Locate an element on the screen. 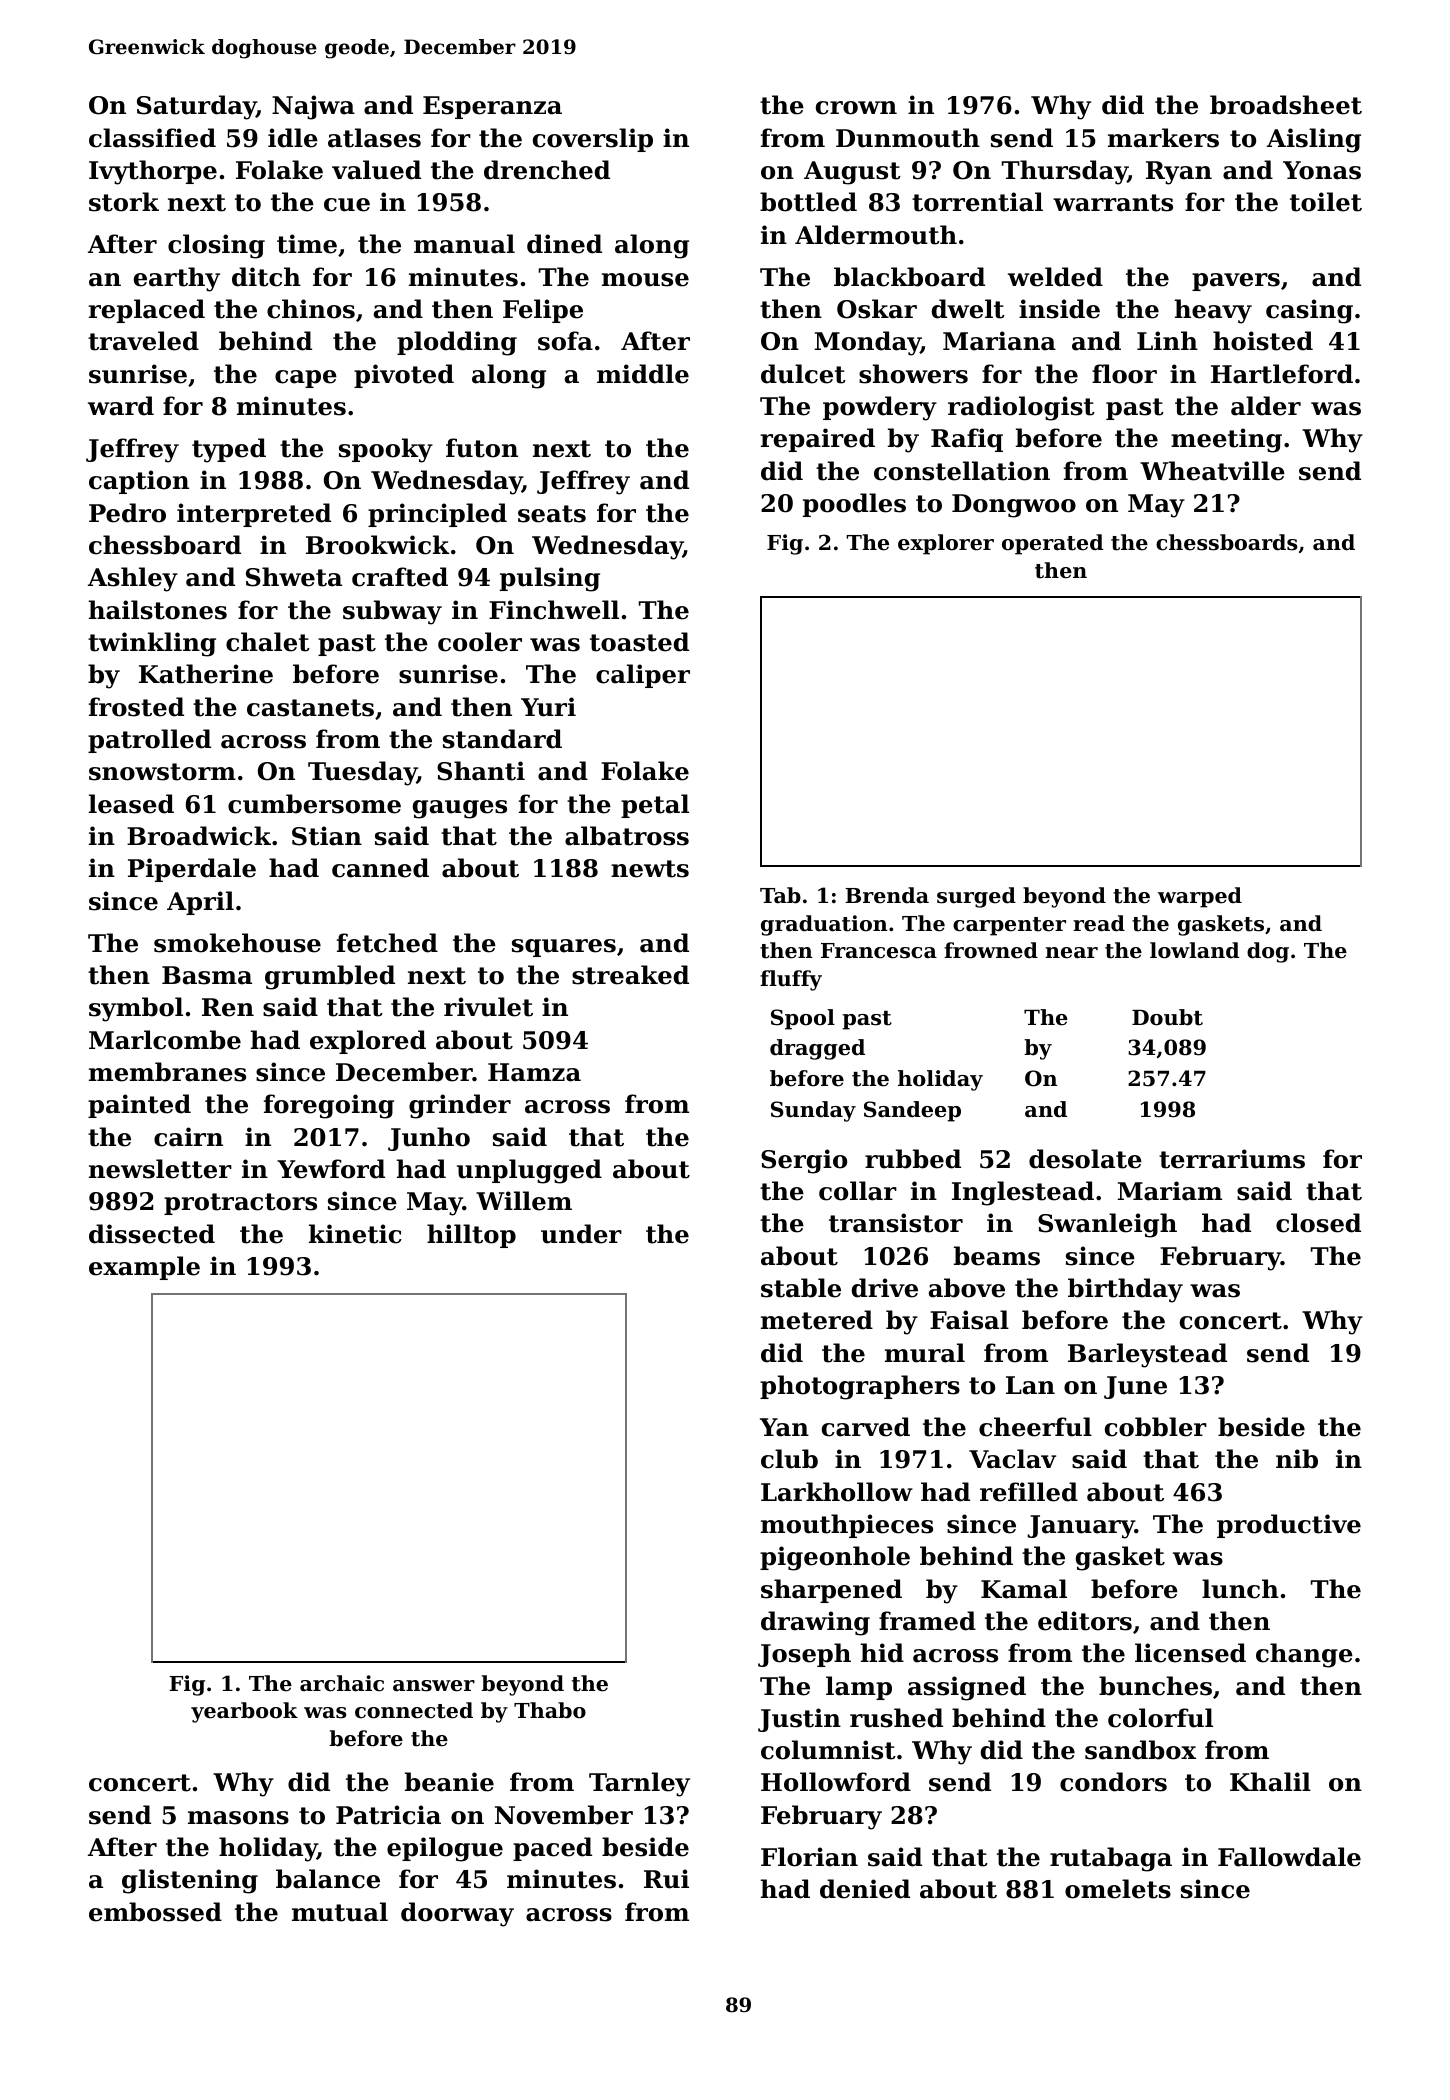  Shweta is located at coordinates (294, 577).
